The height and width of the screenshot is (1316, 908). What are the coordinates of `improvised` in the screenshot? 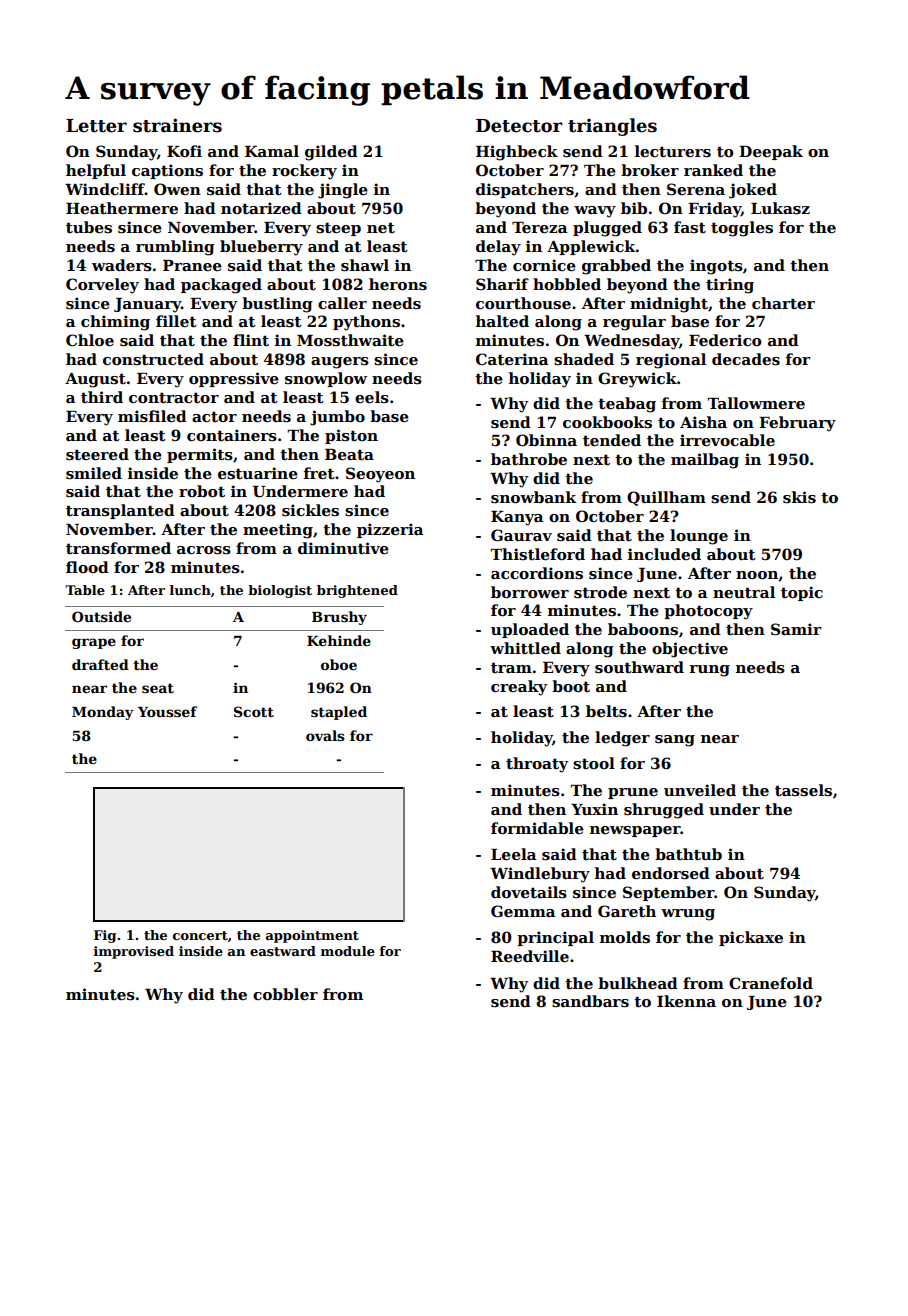 It's located at (134, 952).
